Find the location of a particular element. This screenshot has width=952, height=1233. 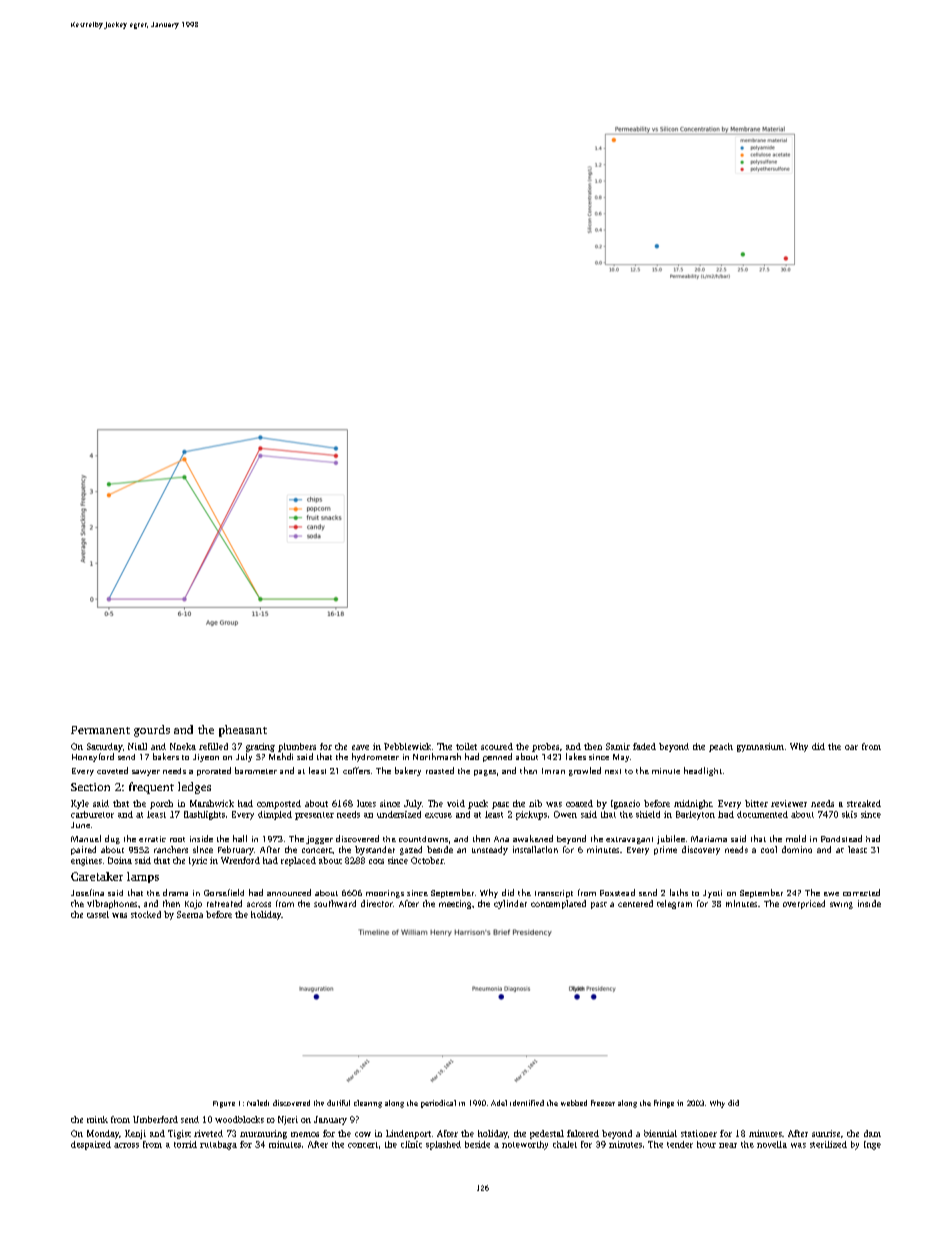

moorings is located at coordinates (385, 894).
